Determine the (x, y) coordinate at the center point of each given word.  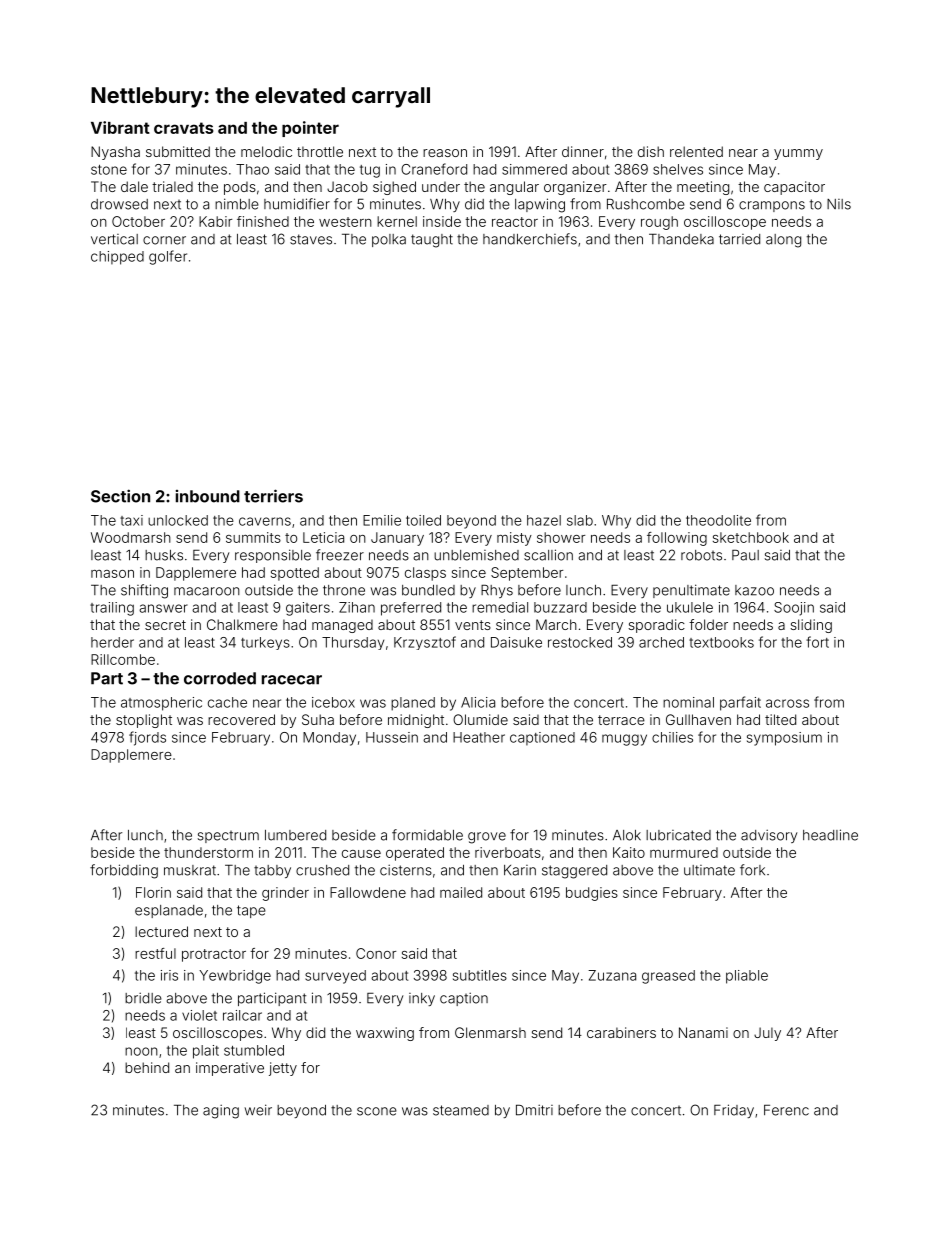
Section (120, 496)
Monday (329, 739)
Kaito (629, 852)
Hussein (392, 737)
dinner (583, 151)
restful (155, 953)
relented (696, 151)
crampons (772, 206)
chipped (117, 258)
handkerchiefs (530, 239)
